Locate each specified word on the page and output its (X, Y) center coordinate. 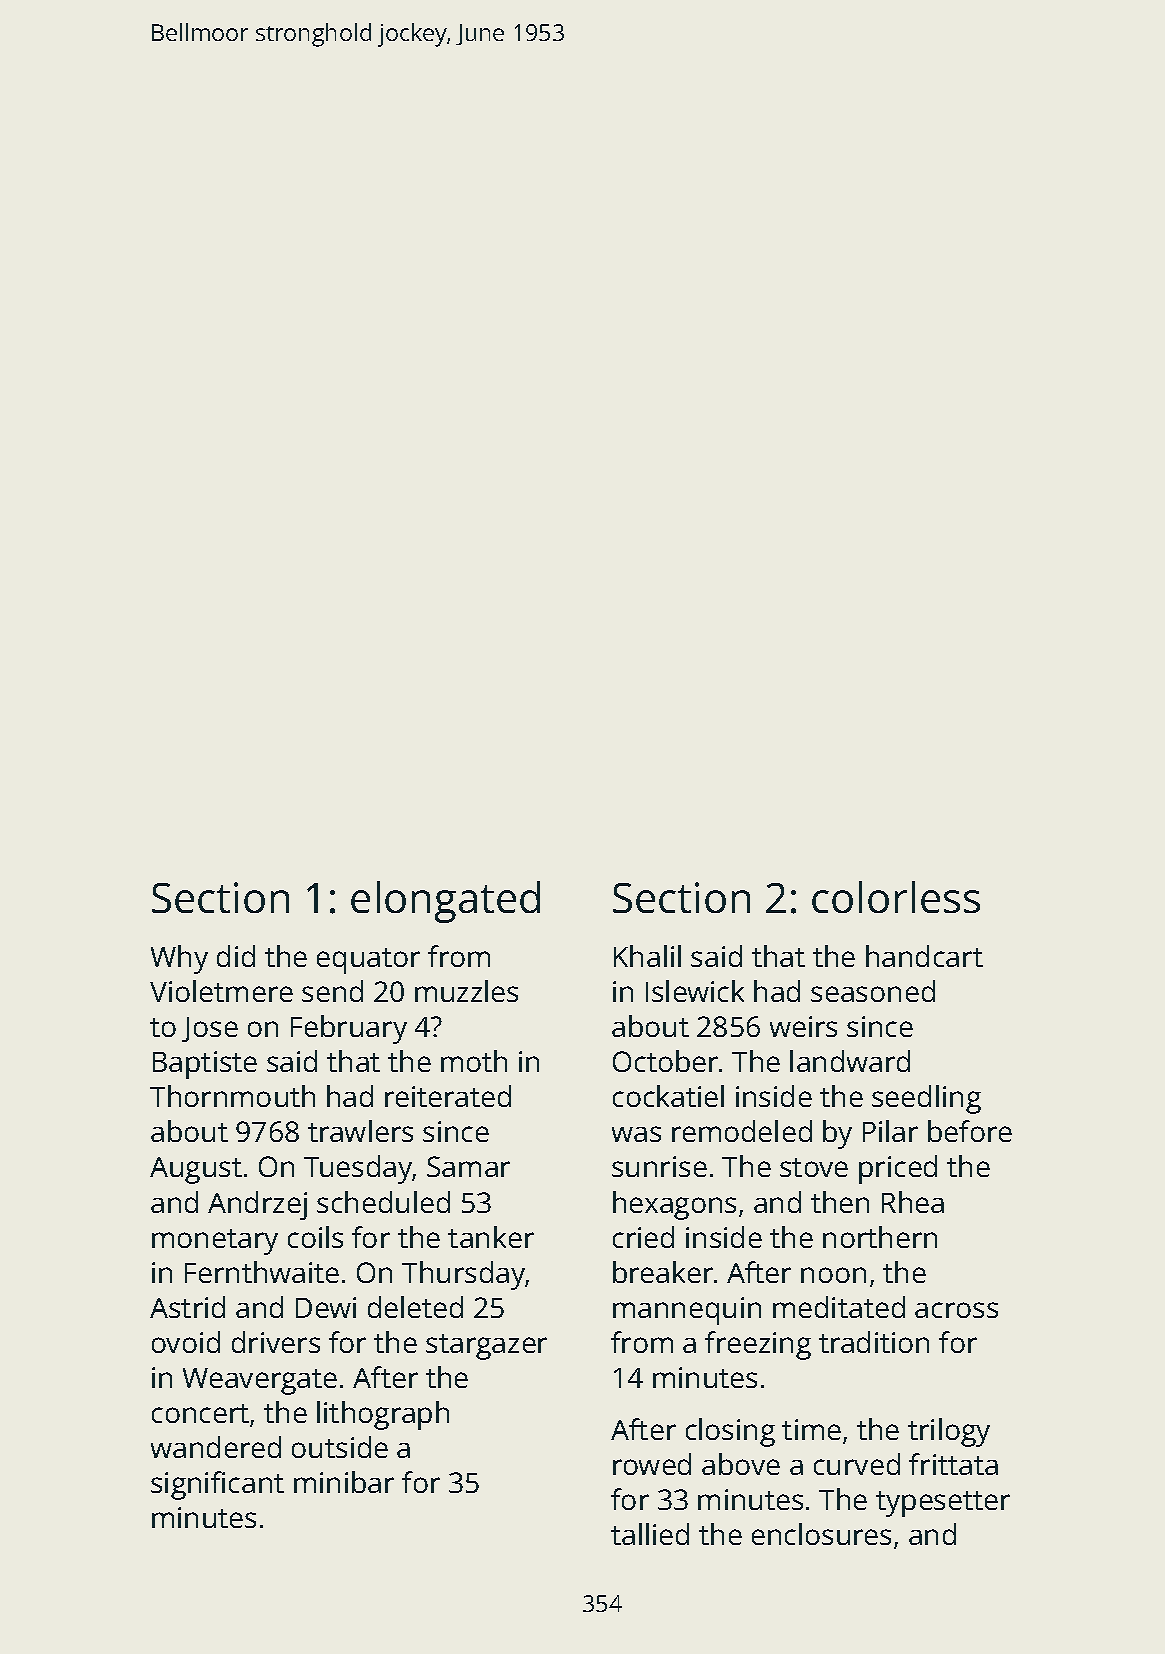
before (970, 1131)
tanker (491, 1237)
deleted (415, 1307)
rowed (652, 1464)
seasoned (873, 991)
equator (368, 961)
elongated (445, 902)
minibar (344, 1482)
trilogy (949, 1432)
